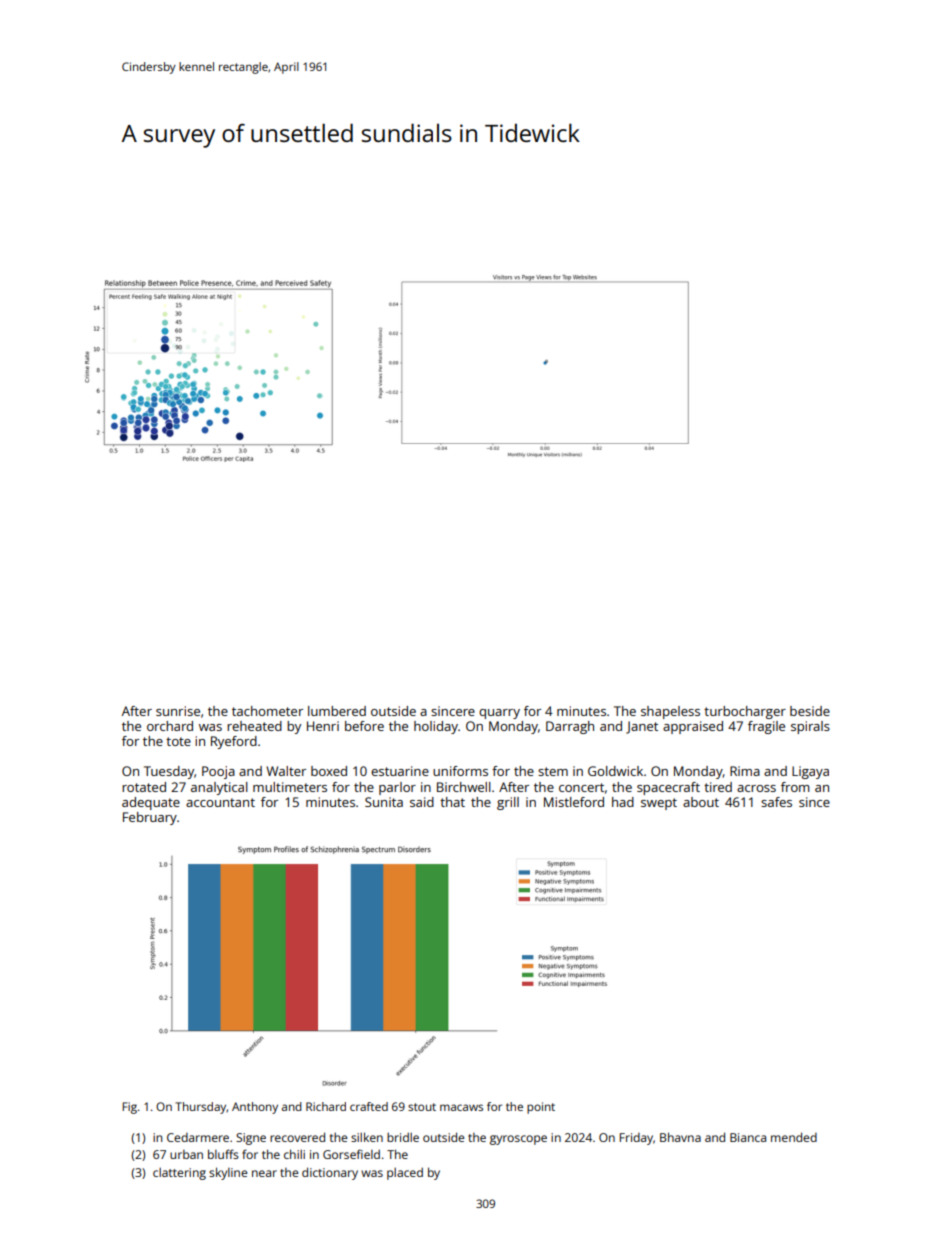 This screenshot has width=952, height=1233. Describe the element at coordinates (461, 1107) in the screenshot. I see `macaws` at that location.
